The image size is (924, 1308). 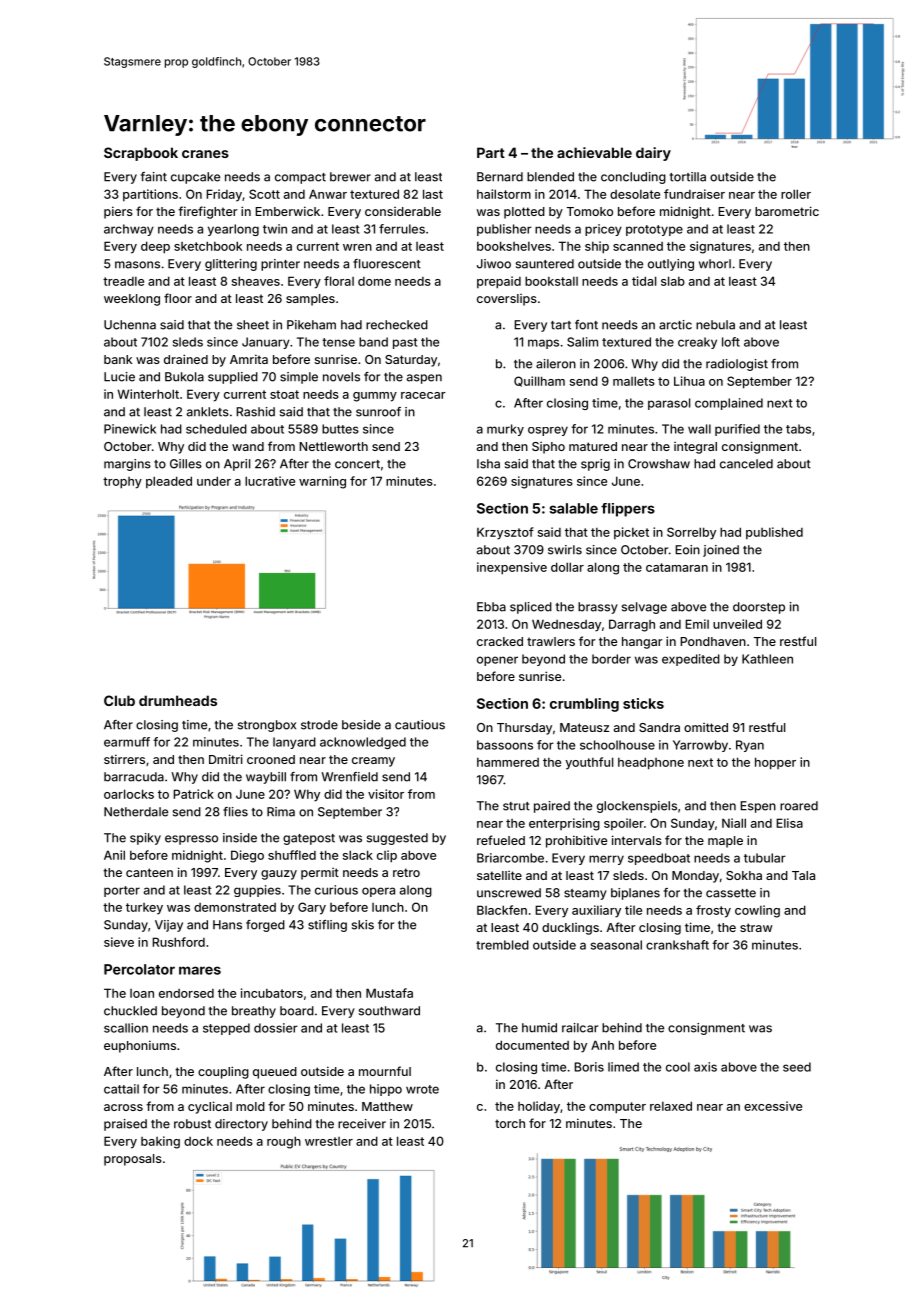 I want to click on cautious, so click(x=420, y=725).
